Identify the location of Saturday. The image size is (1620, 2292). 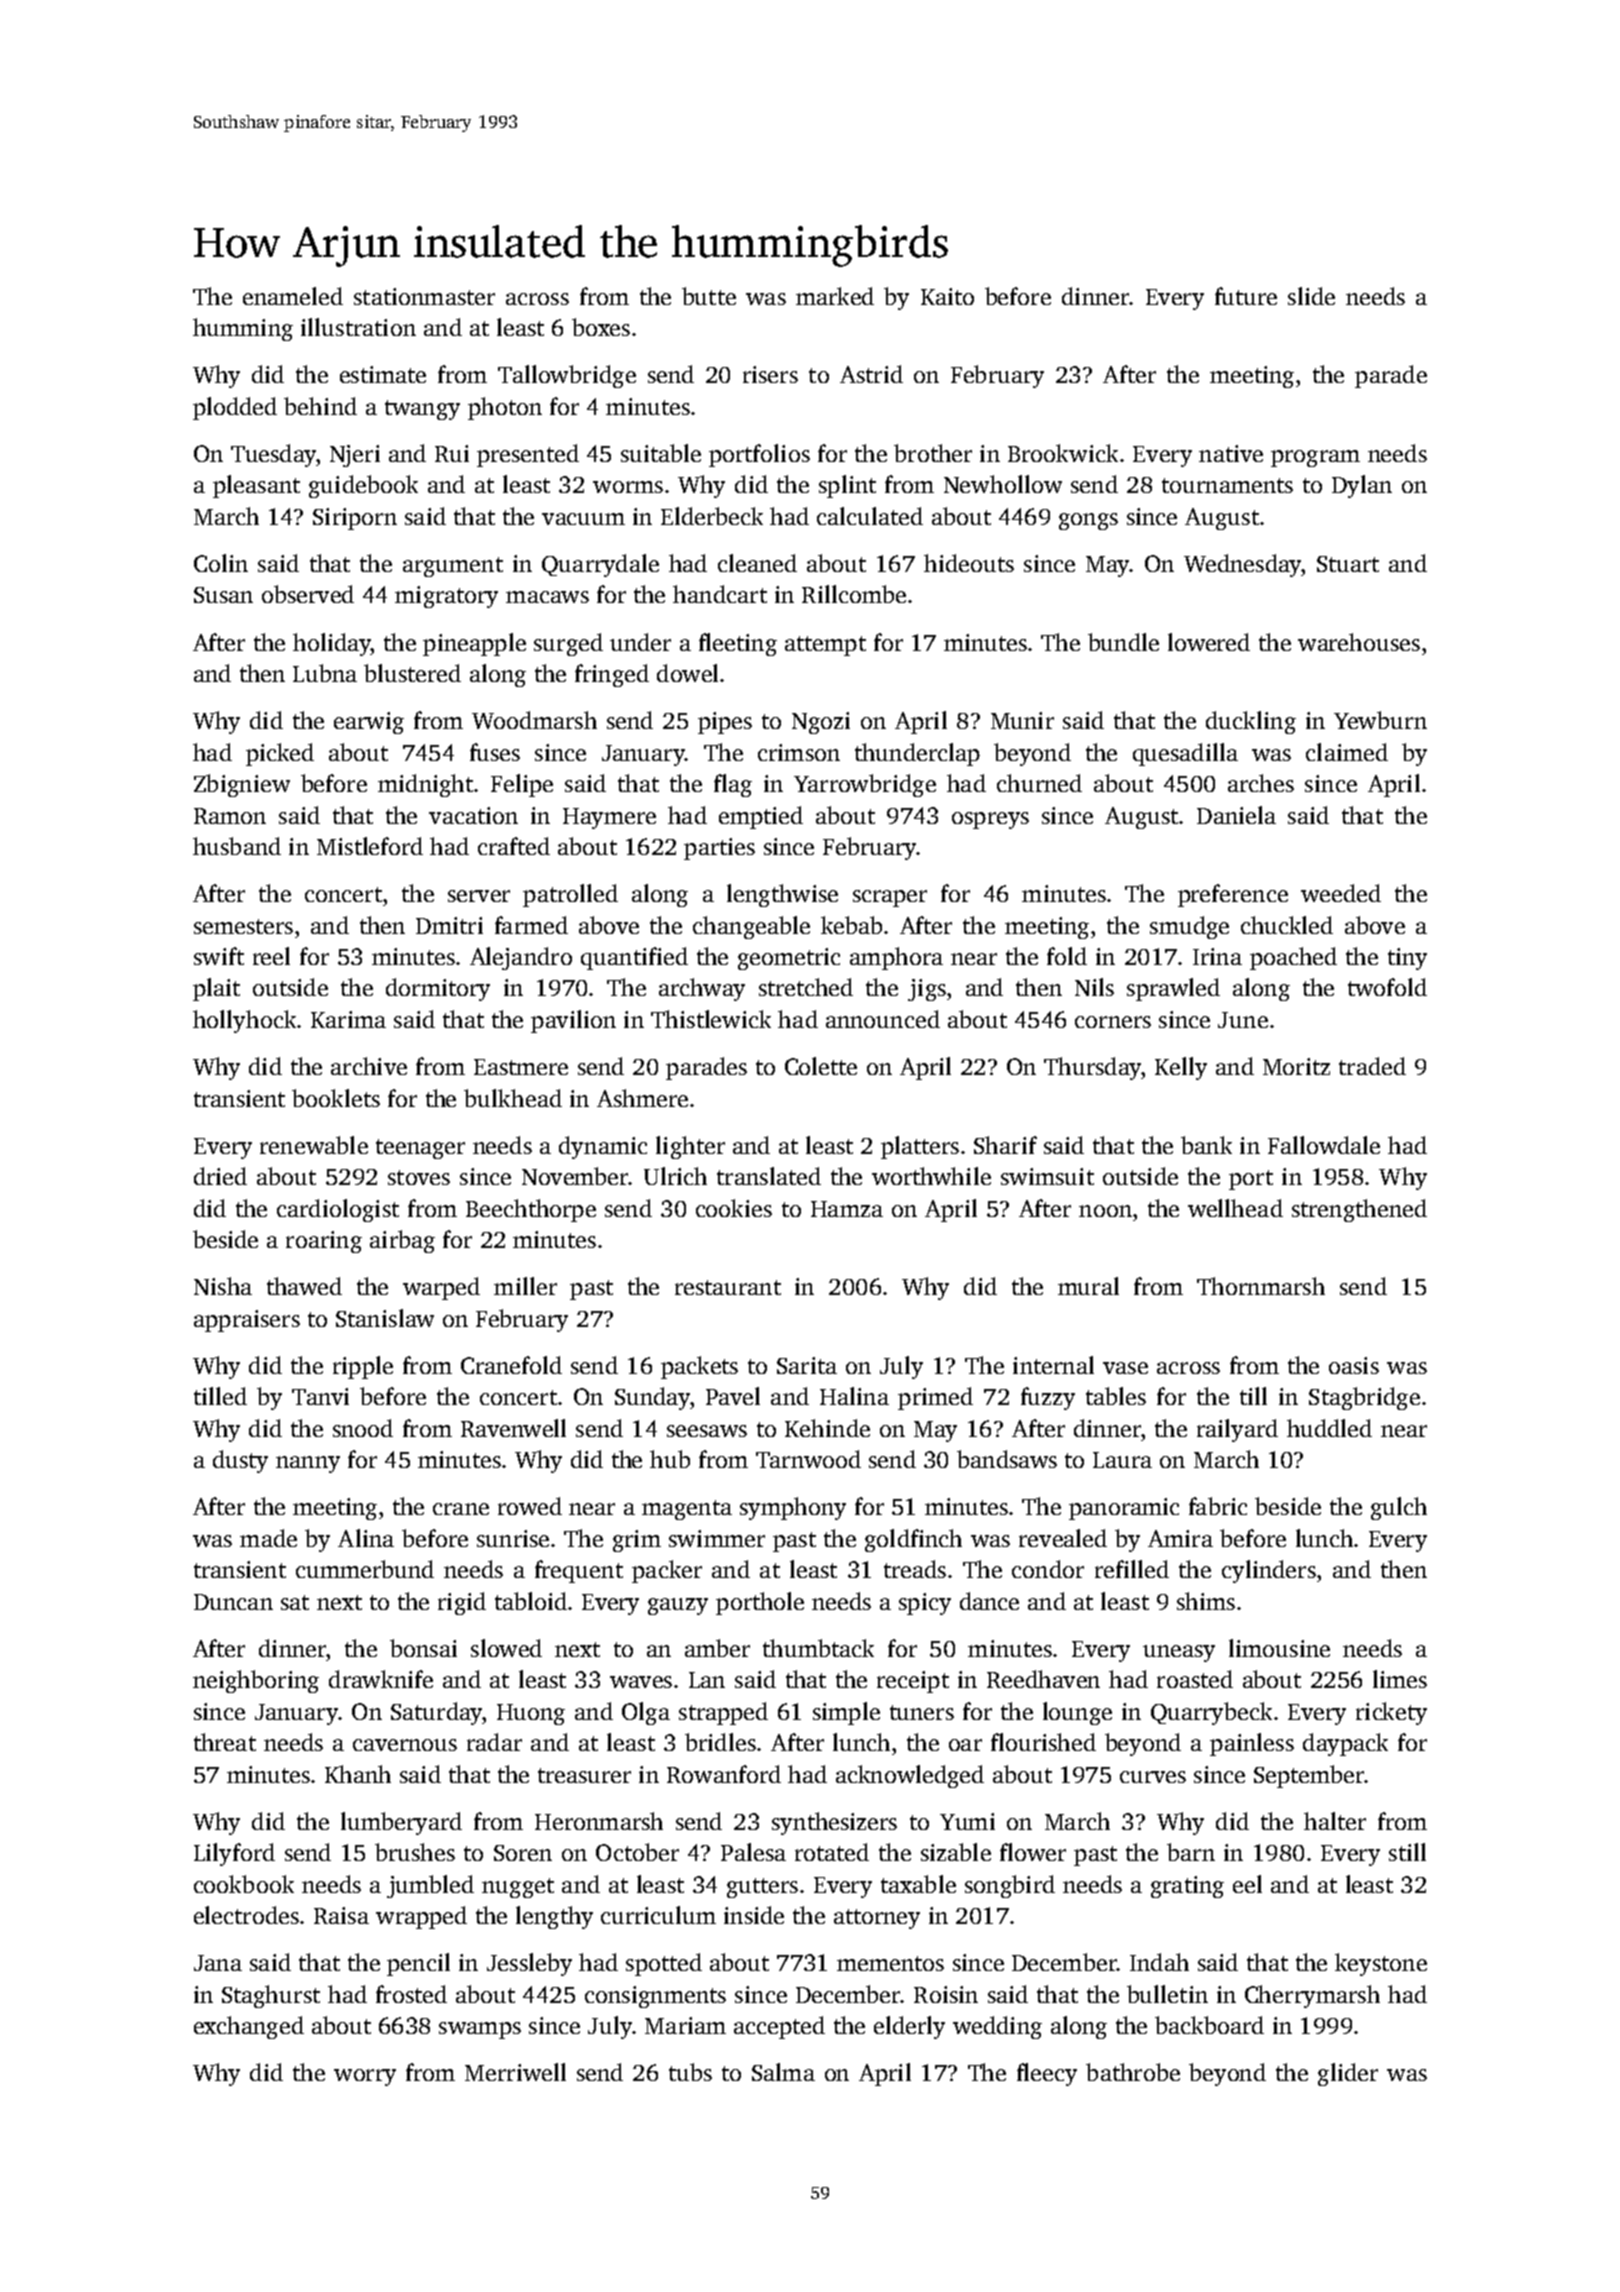
(436, 1713).
